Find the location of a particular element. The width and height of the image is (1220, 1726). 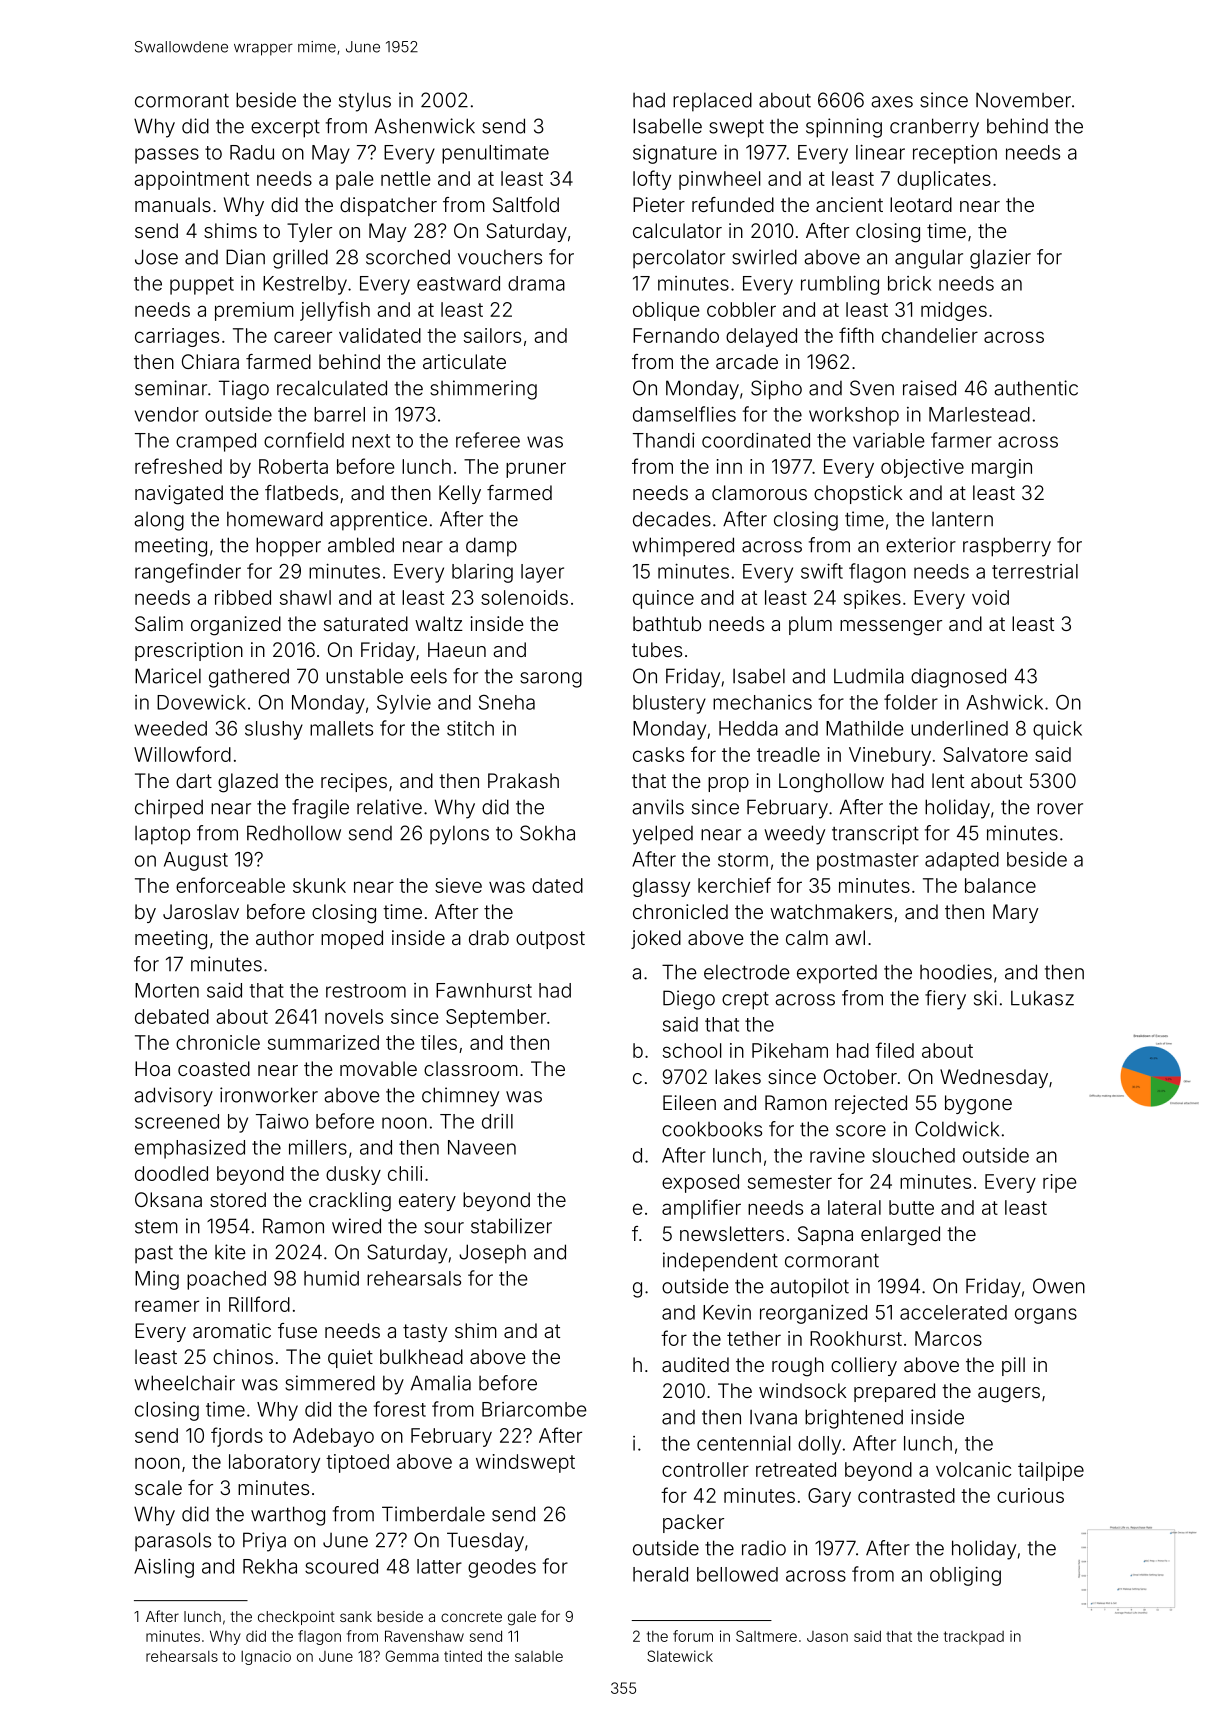

Ashenwick is located at coordinates (425, 126).
